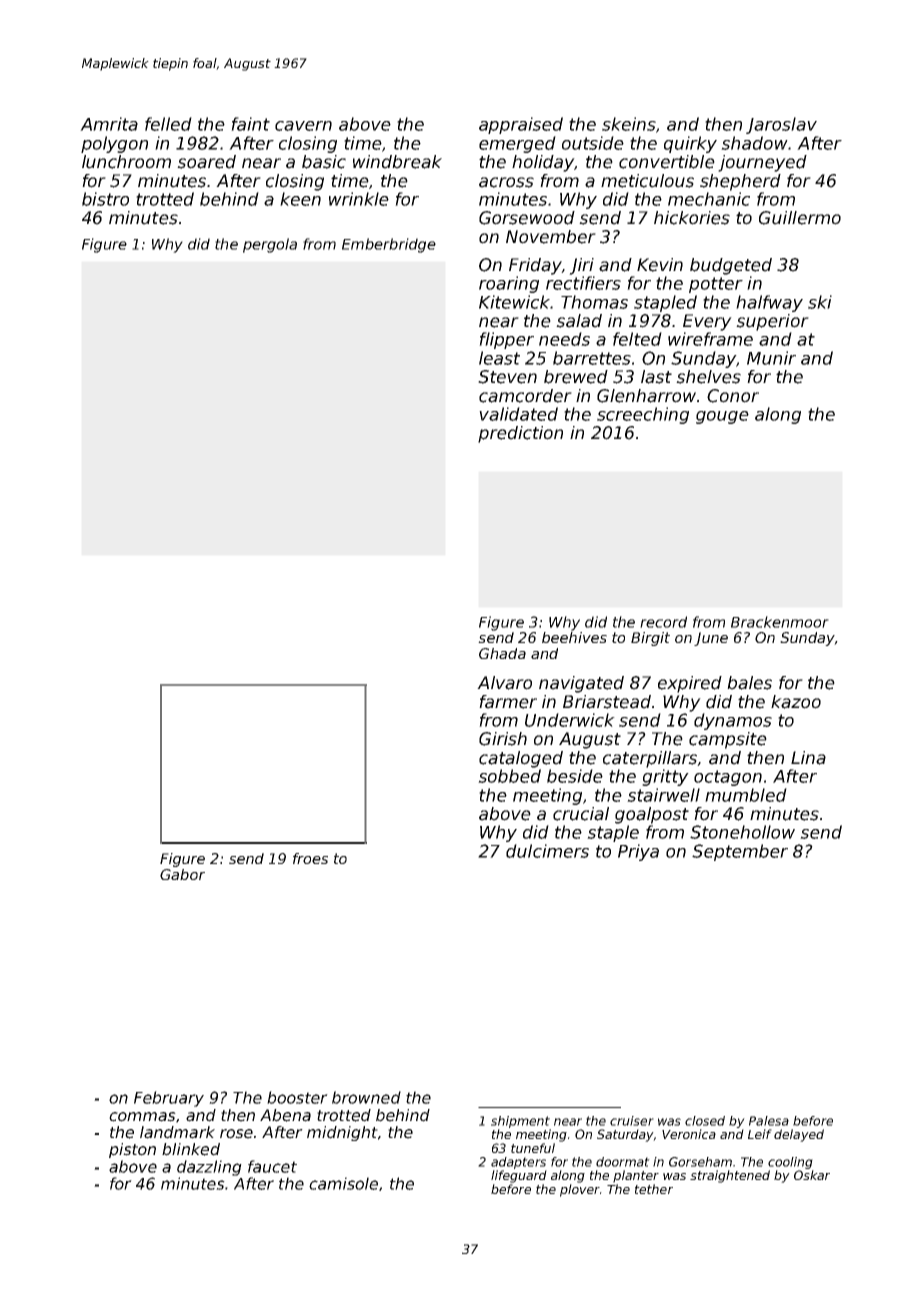 The image size is (924, 1314). What do you see at coordinates (820, 302) in the image?
I see `ski` at bounding box center [820, 302].
